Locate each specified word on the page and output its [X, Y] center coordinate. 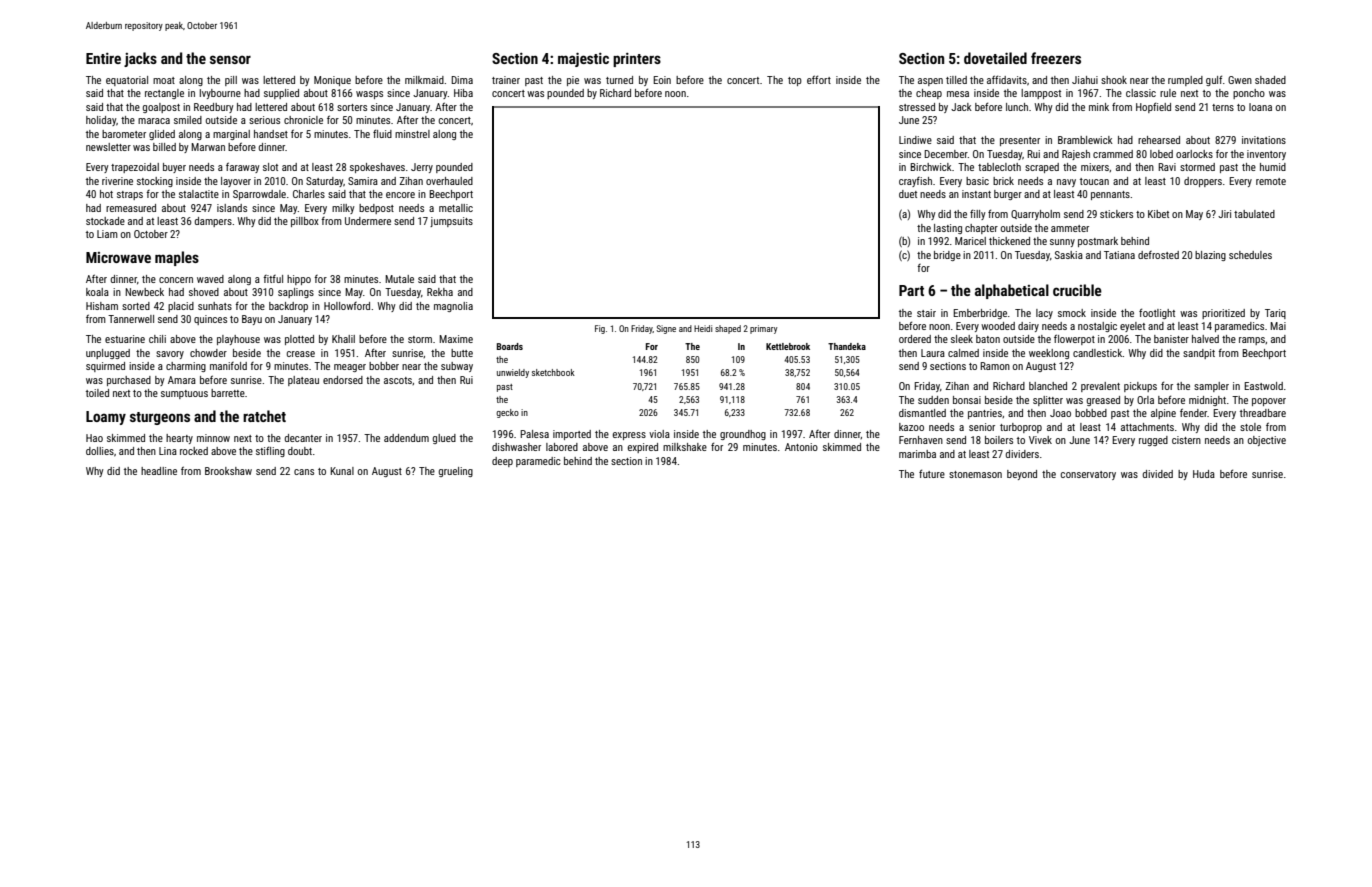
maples [177, 258]
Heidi [703, 328]
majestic [583, 59]
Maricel [970, 241]
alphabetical [1012, 291]
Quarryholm [1035, 215]
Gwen [1240, 80]
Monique [332, 81]
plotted [299, 340]
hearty [179, 439]
